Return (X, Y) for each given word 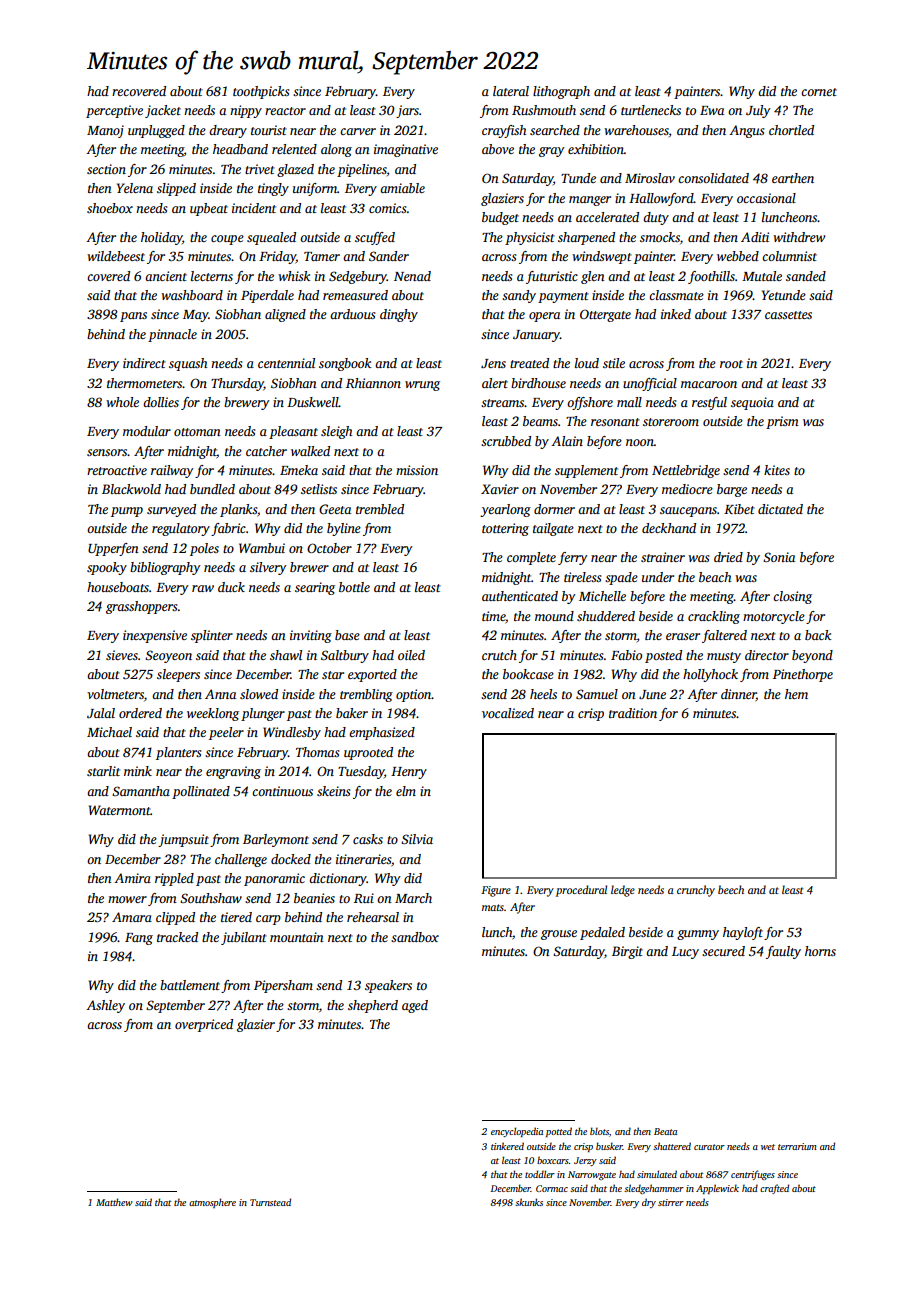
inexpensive (155, 636)
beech (731, 889)
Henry (409, 773)
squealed (271, 238)
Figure (496, 891)
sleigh (336, 432)
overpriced (204, 1025)
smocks (660, 237)
